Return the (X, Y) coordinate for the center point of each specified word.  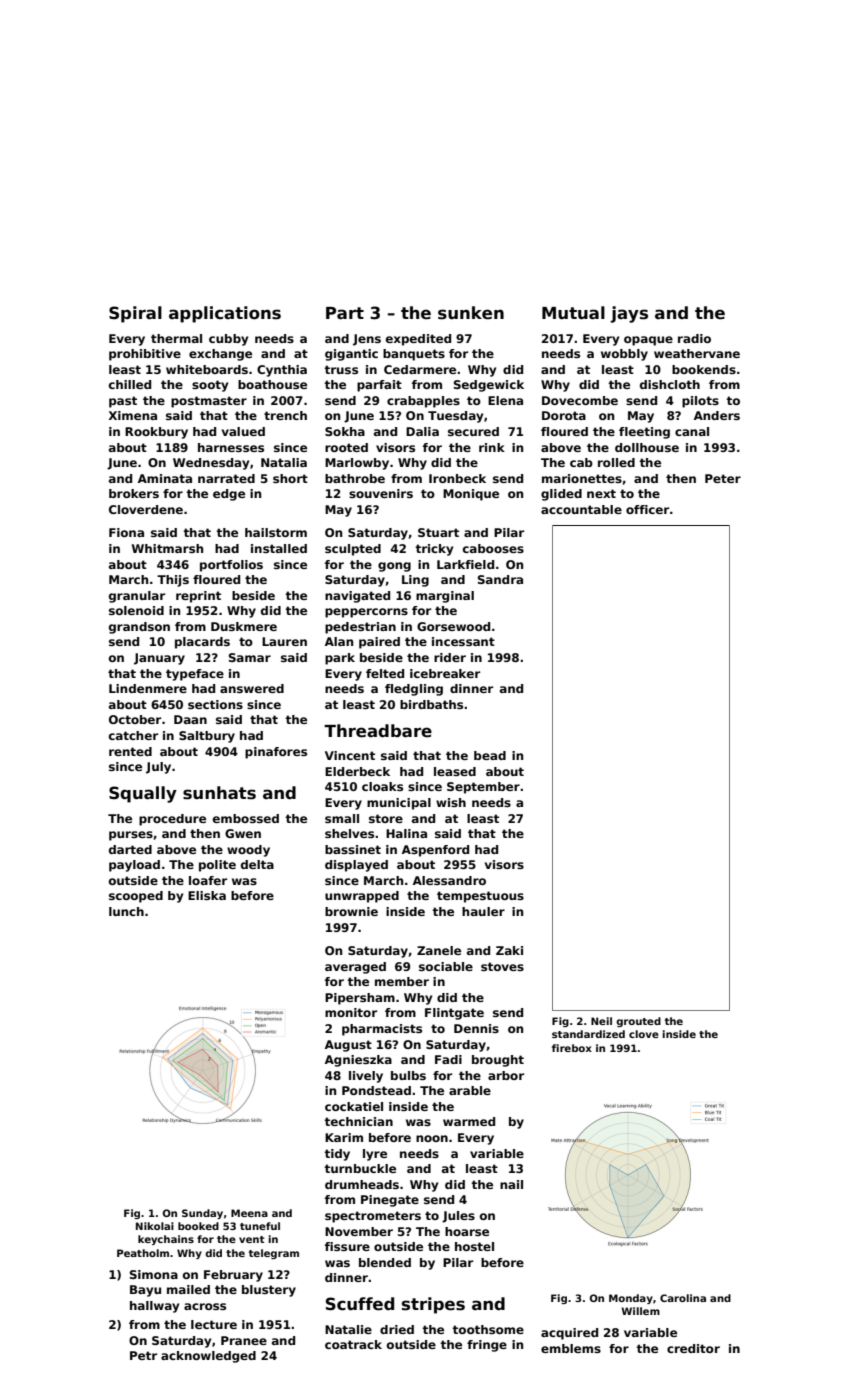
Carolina (683, 1298)
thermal (176, 338)
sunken (471, 313)
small (342, 818)
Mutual (573, 313)
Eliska (207, 895)
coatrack (353, 1344)
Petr (143, 1355)
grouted (638, 1022)
